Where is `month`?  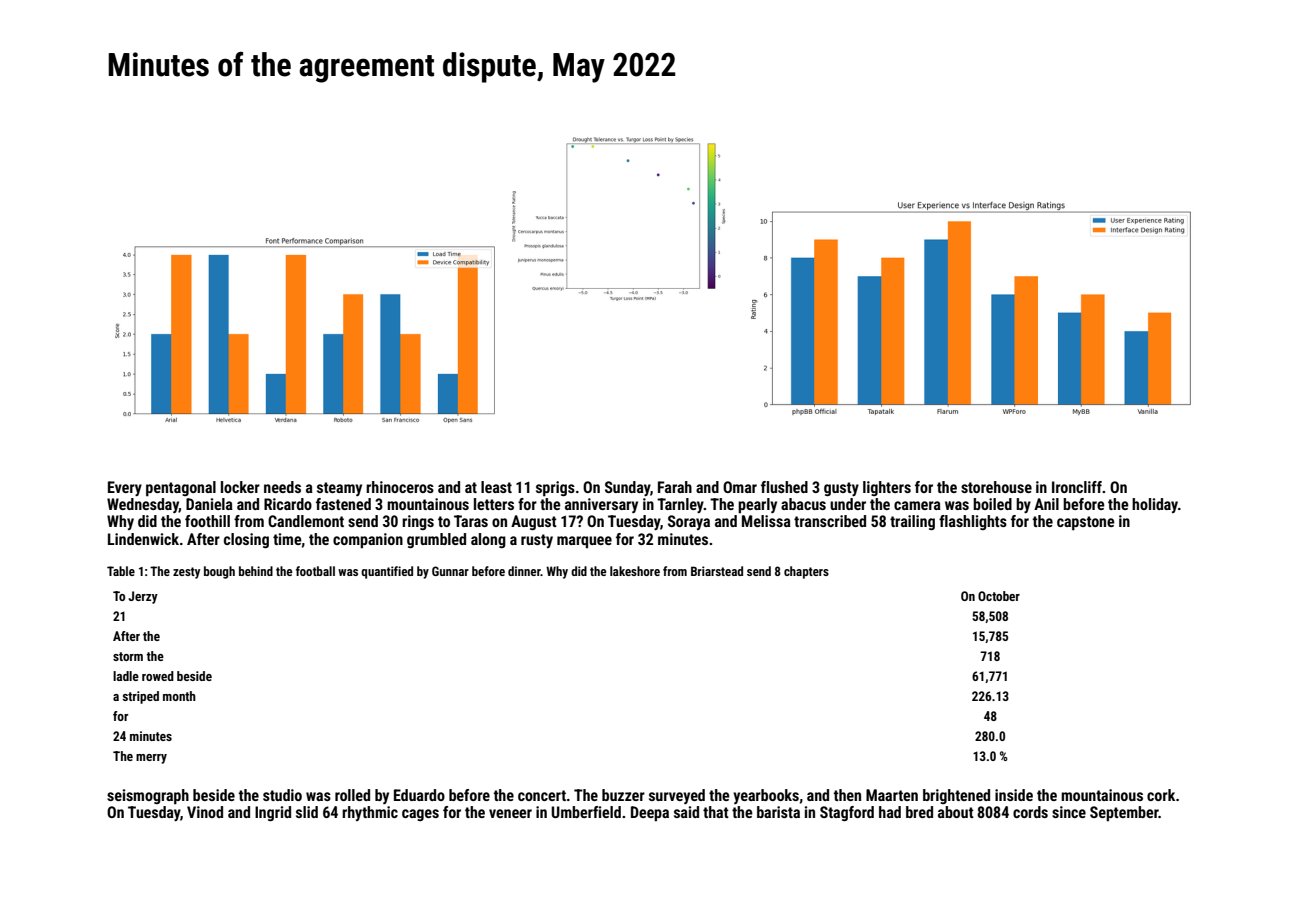 month is located at coordinates (179, 696).
